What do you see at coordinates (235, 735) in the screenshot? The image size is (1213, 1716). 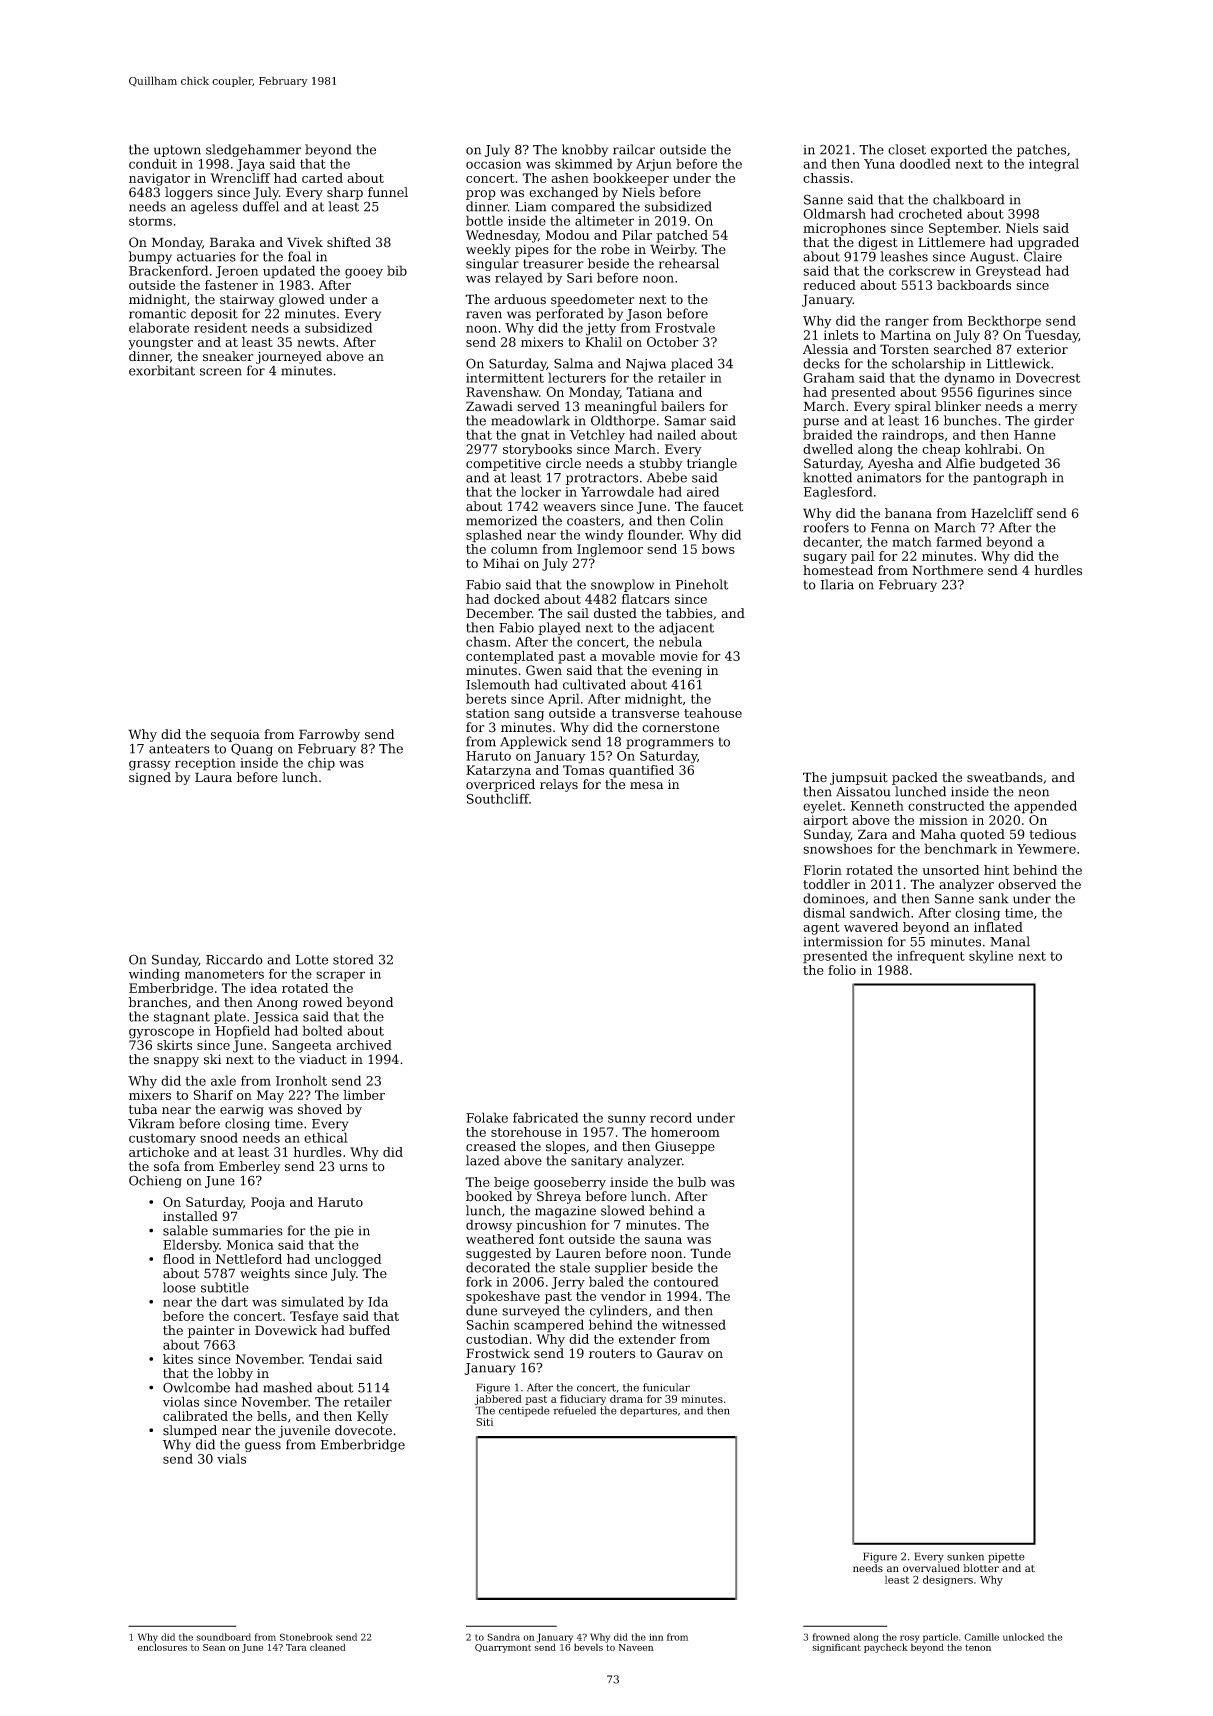 I see `sequoia` at bounding box center [235, 735].
